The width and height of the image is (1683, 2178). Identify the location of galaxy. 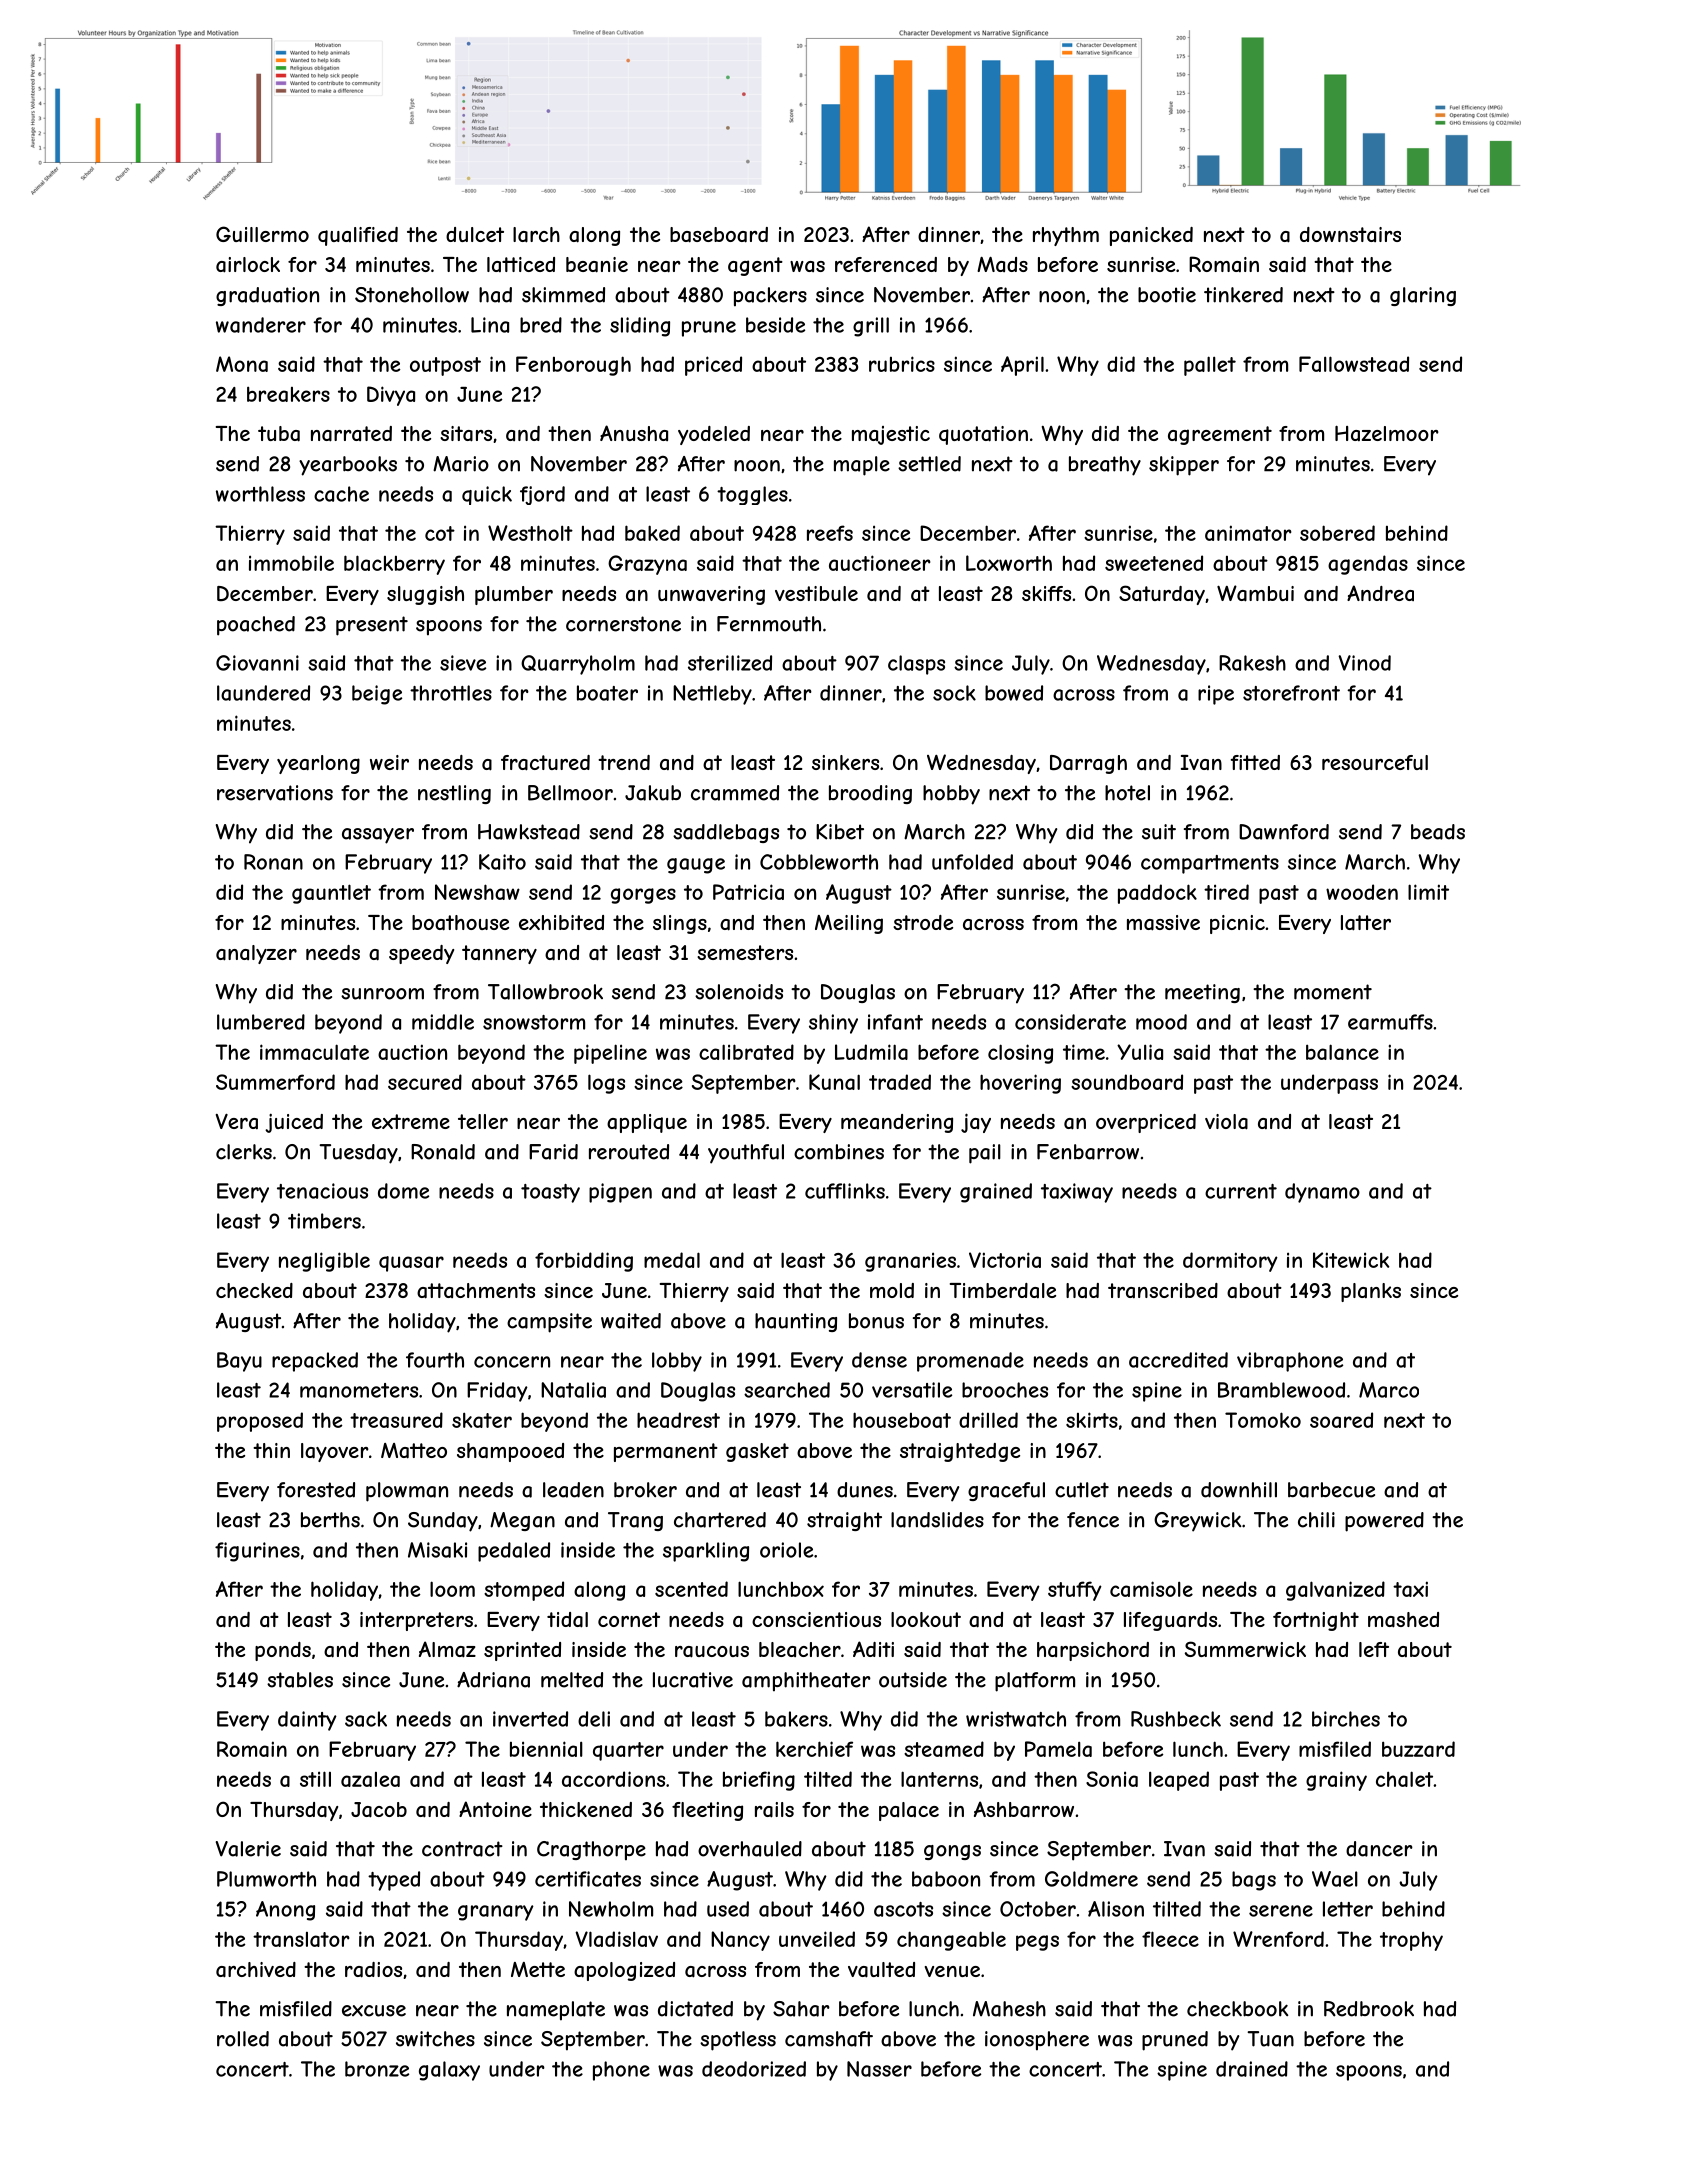
(449, 2071).
